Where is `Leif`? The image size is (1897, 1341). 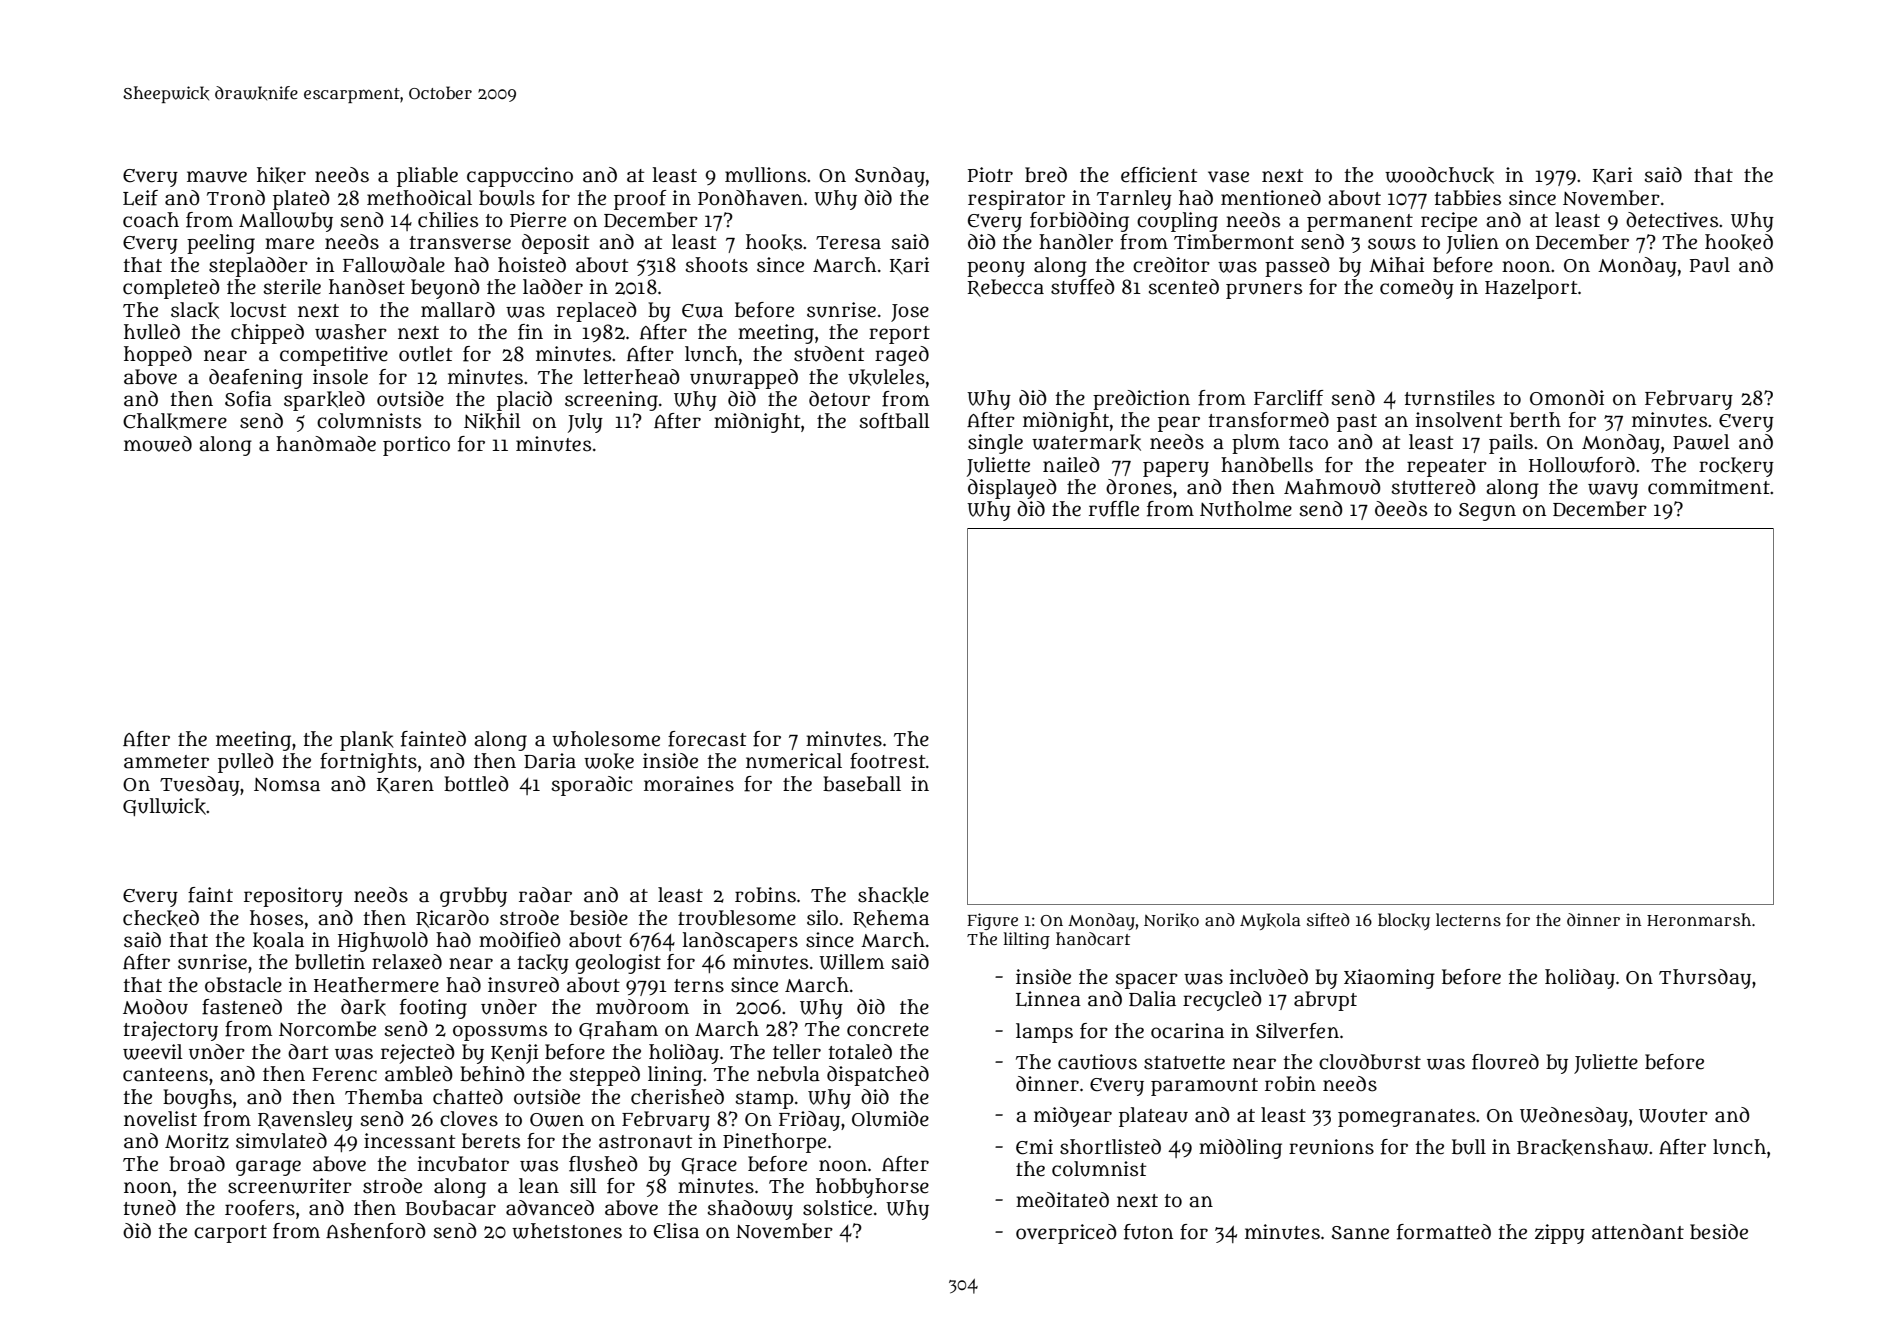 Leif is located at coordinates (140, 198).
